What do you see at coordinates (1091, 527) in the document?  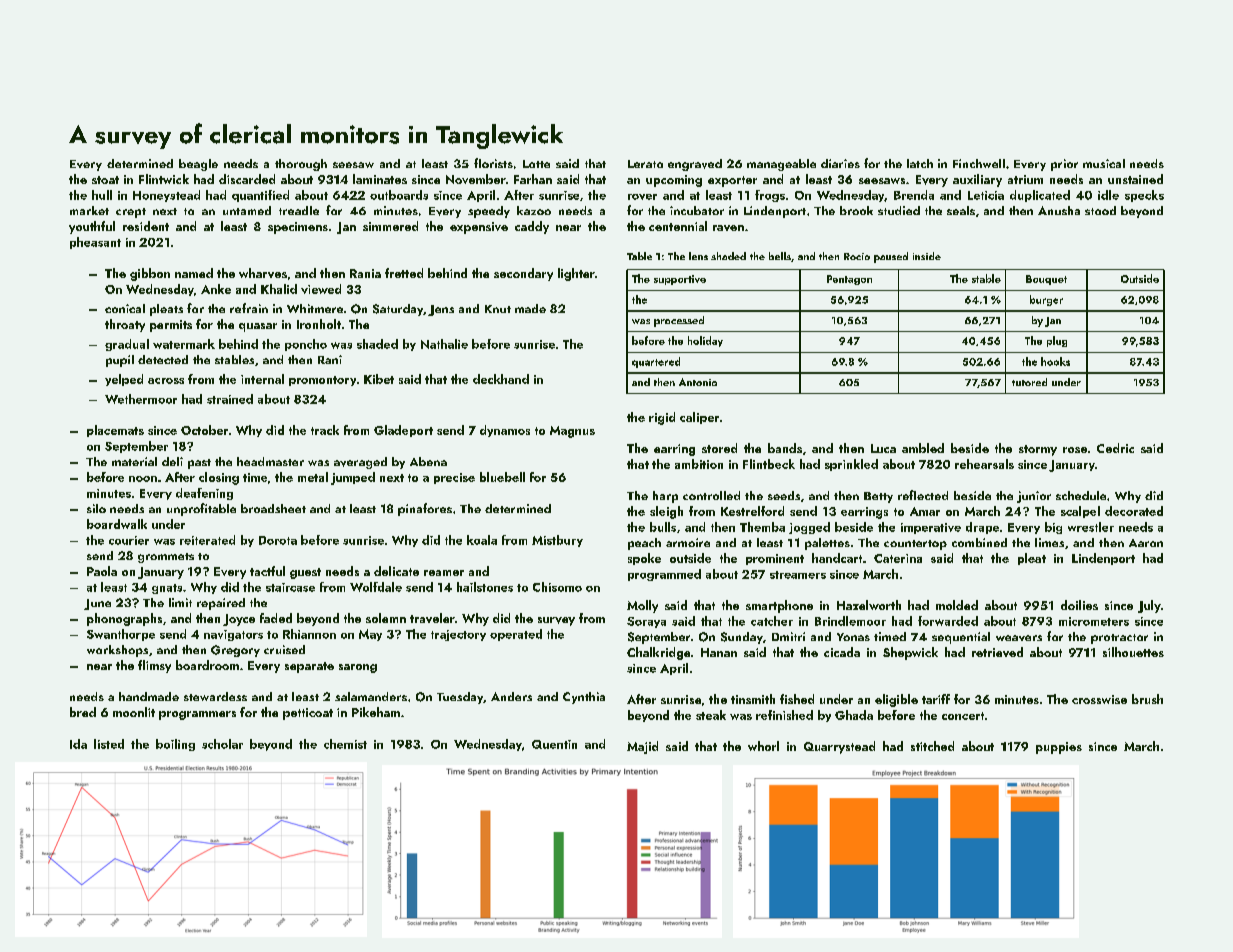 I see `wrestler` at bounding box center [1091, 527].
